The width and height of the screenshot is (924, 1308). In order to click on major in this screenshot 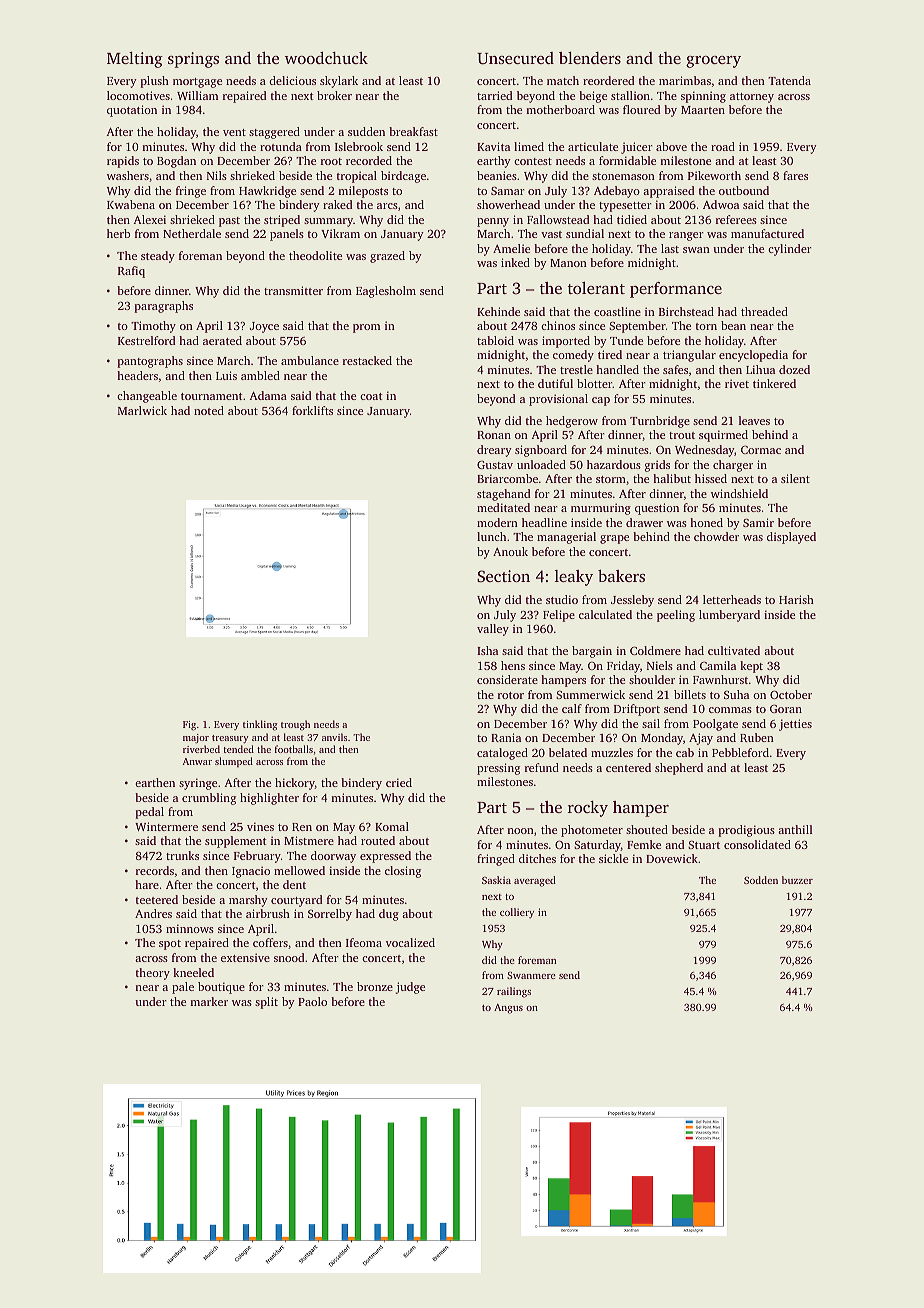, I will do `click(196, 739)`.
